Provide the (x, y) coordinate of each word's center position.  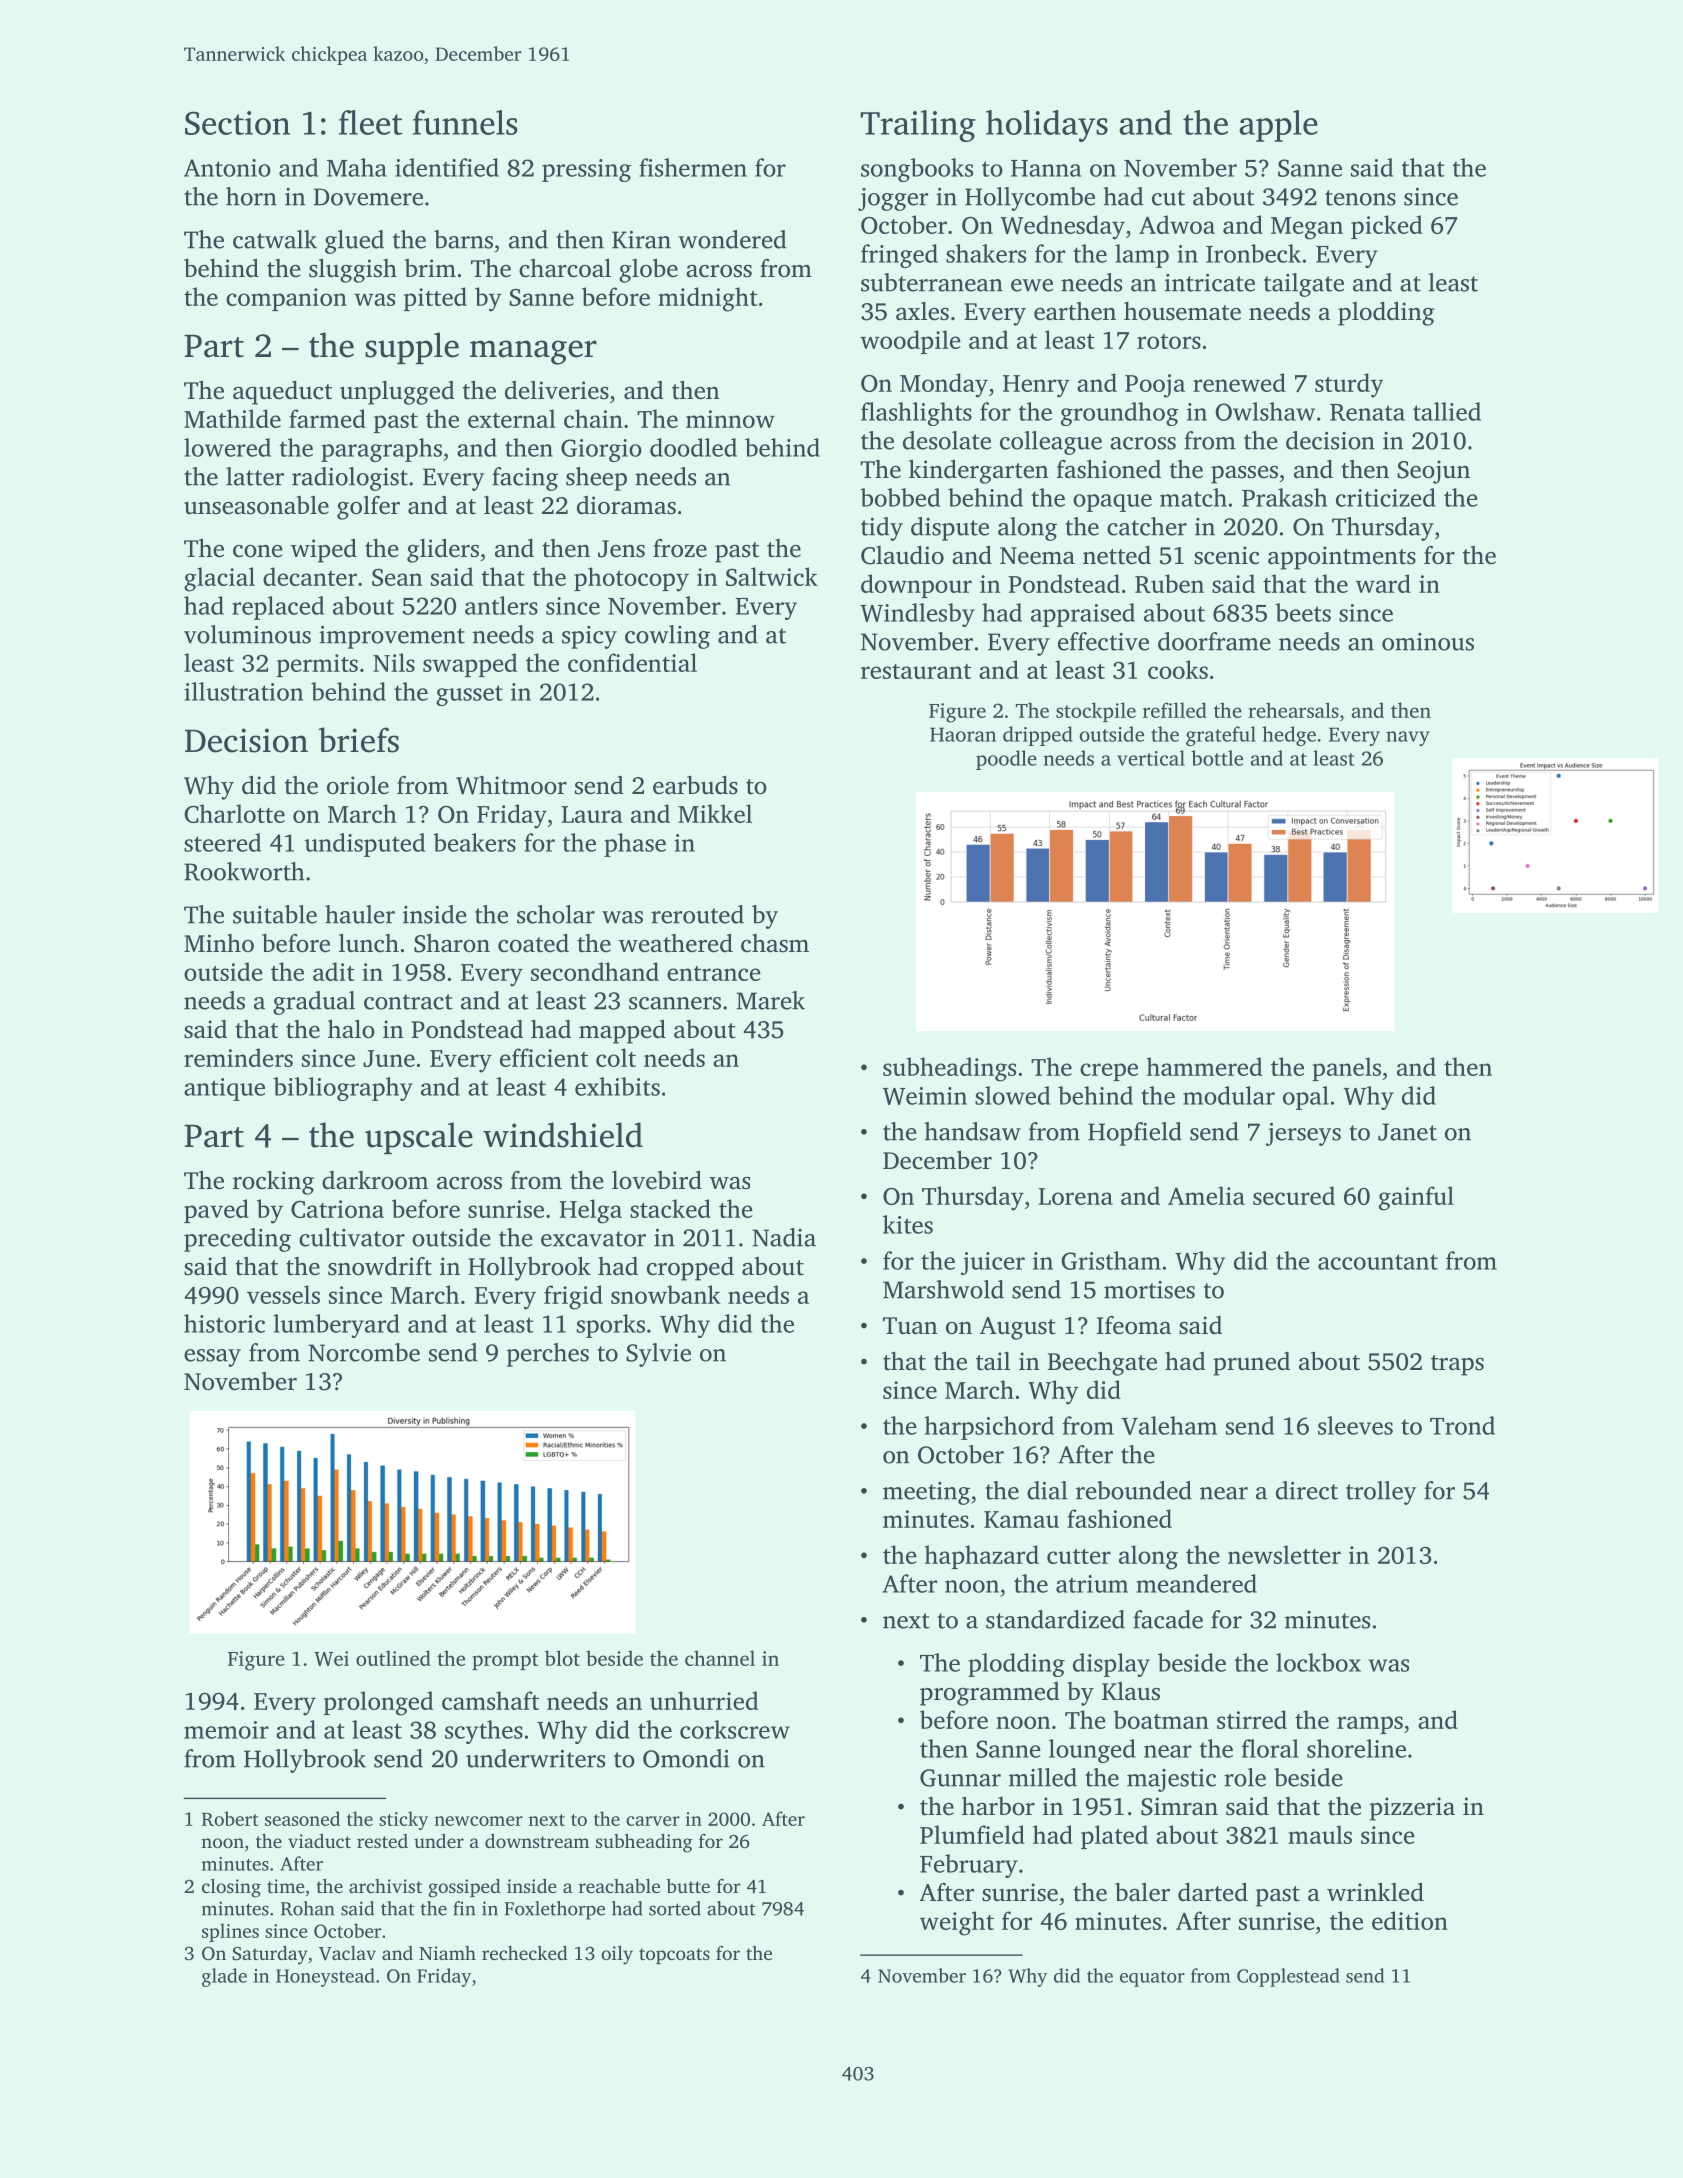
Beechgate (1102, 1364)
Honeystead (325, 1977)
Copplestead (1288, 1977)
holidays (1047, 126)
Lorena (1075, 1196)
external (512, 418)
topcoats (674, 1956)
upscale (419, 1138)
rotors (1169, 341)
